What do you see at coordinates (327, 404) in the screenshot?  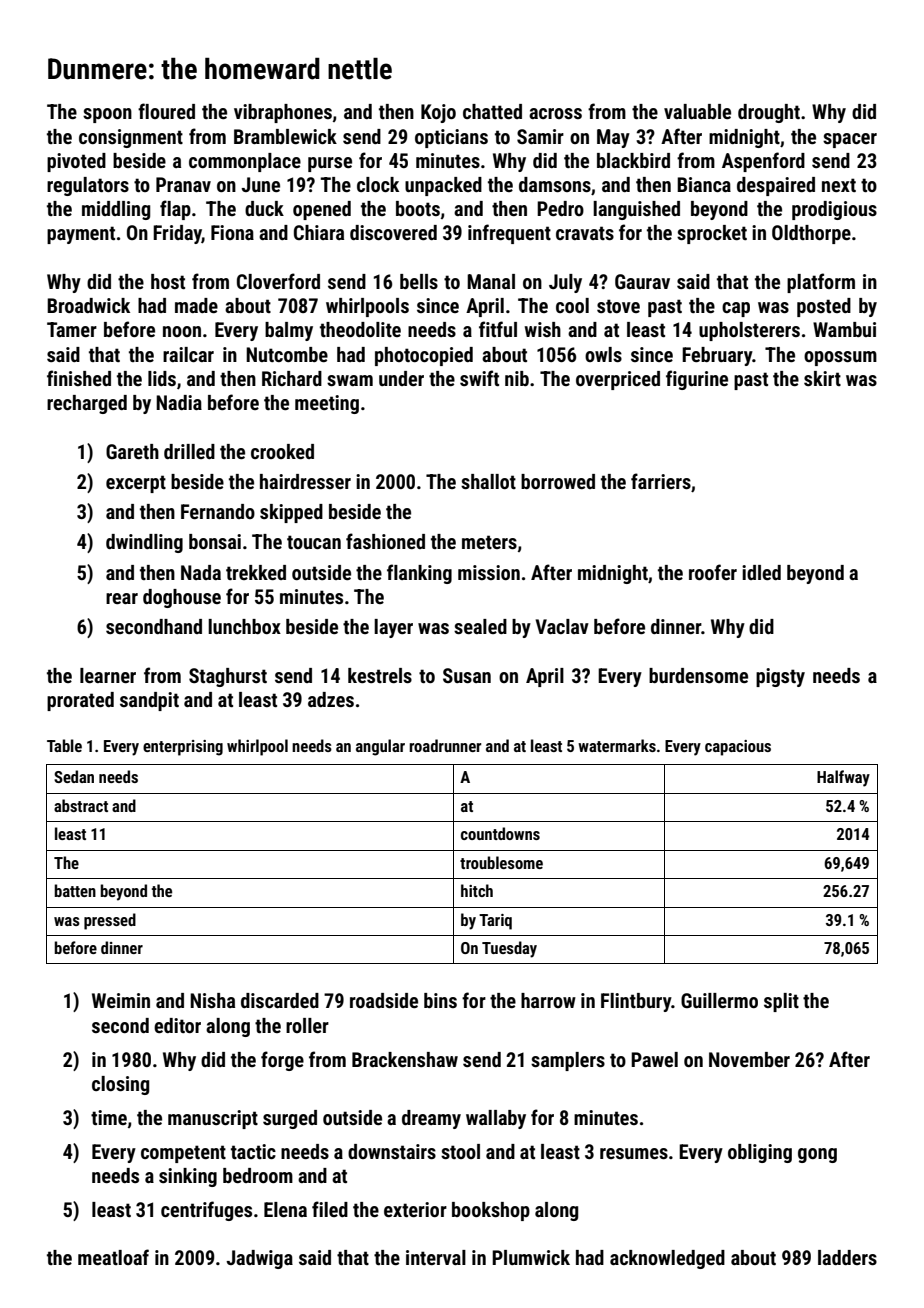 I see `meeting` at bounding box center [327, 404].
